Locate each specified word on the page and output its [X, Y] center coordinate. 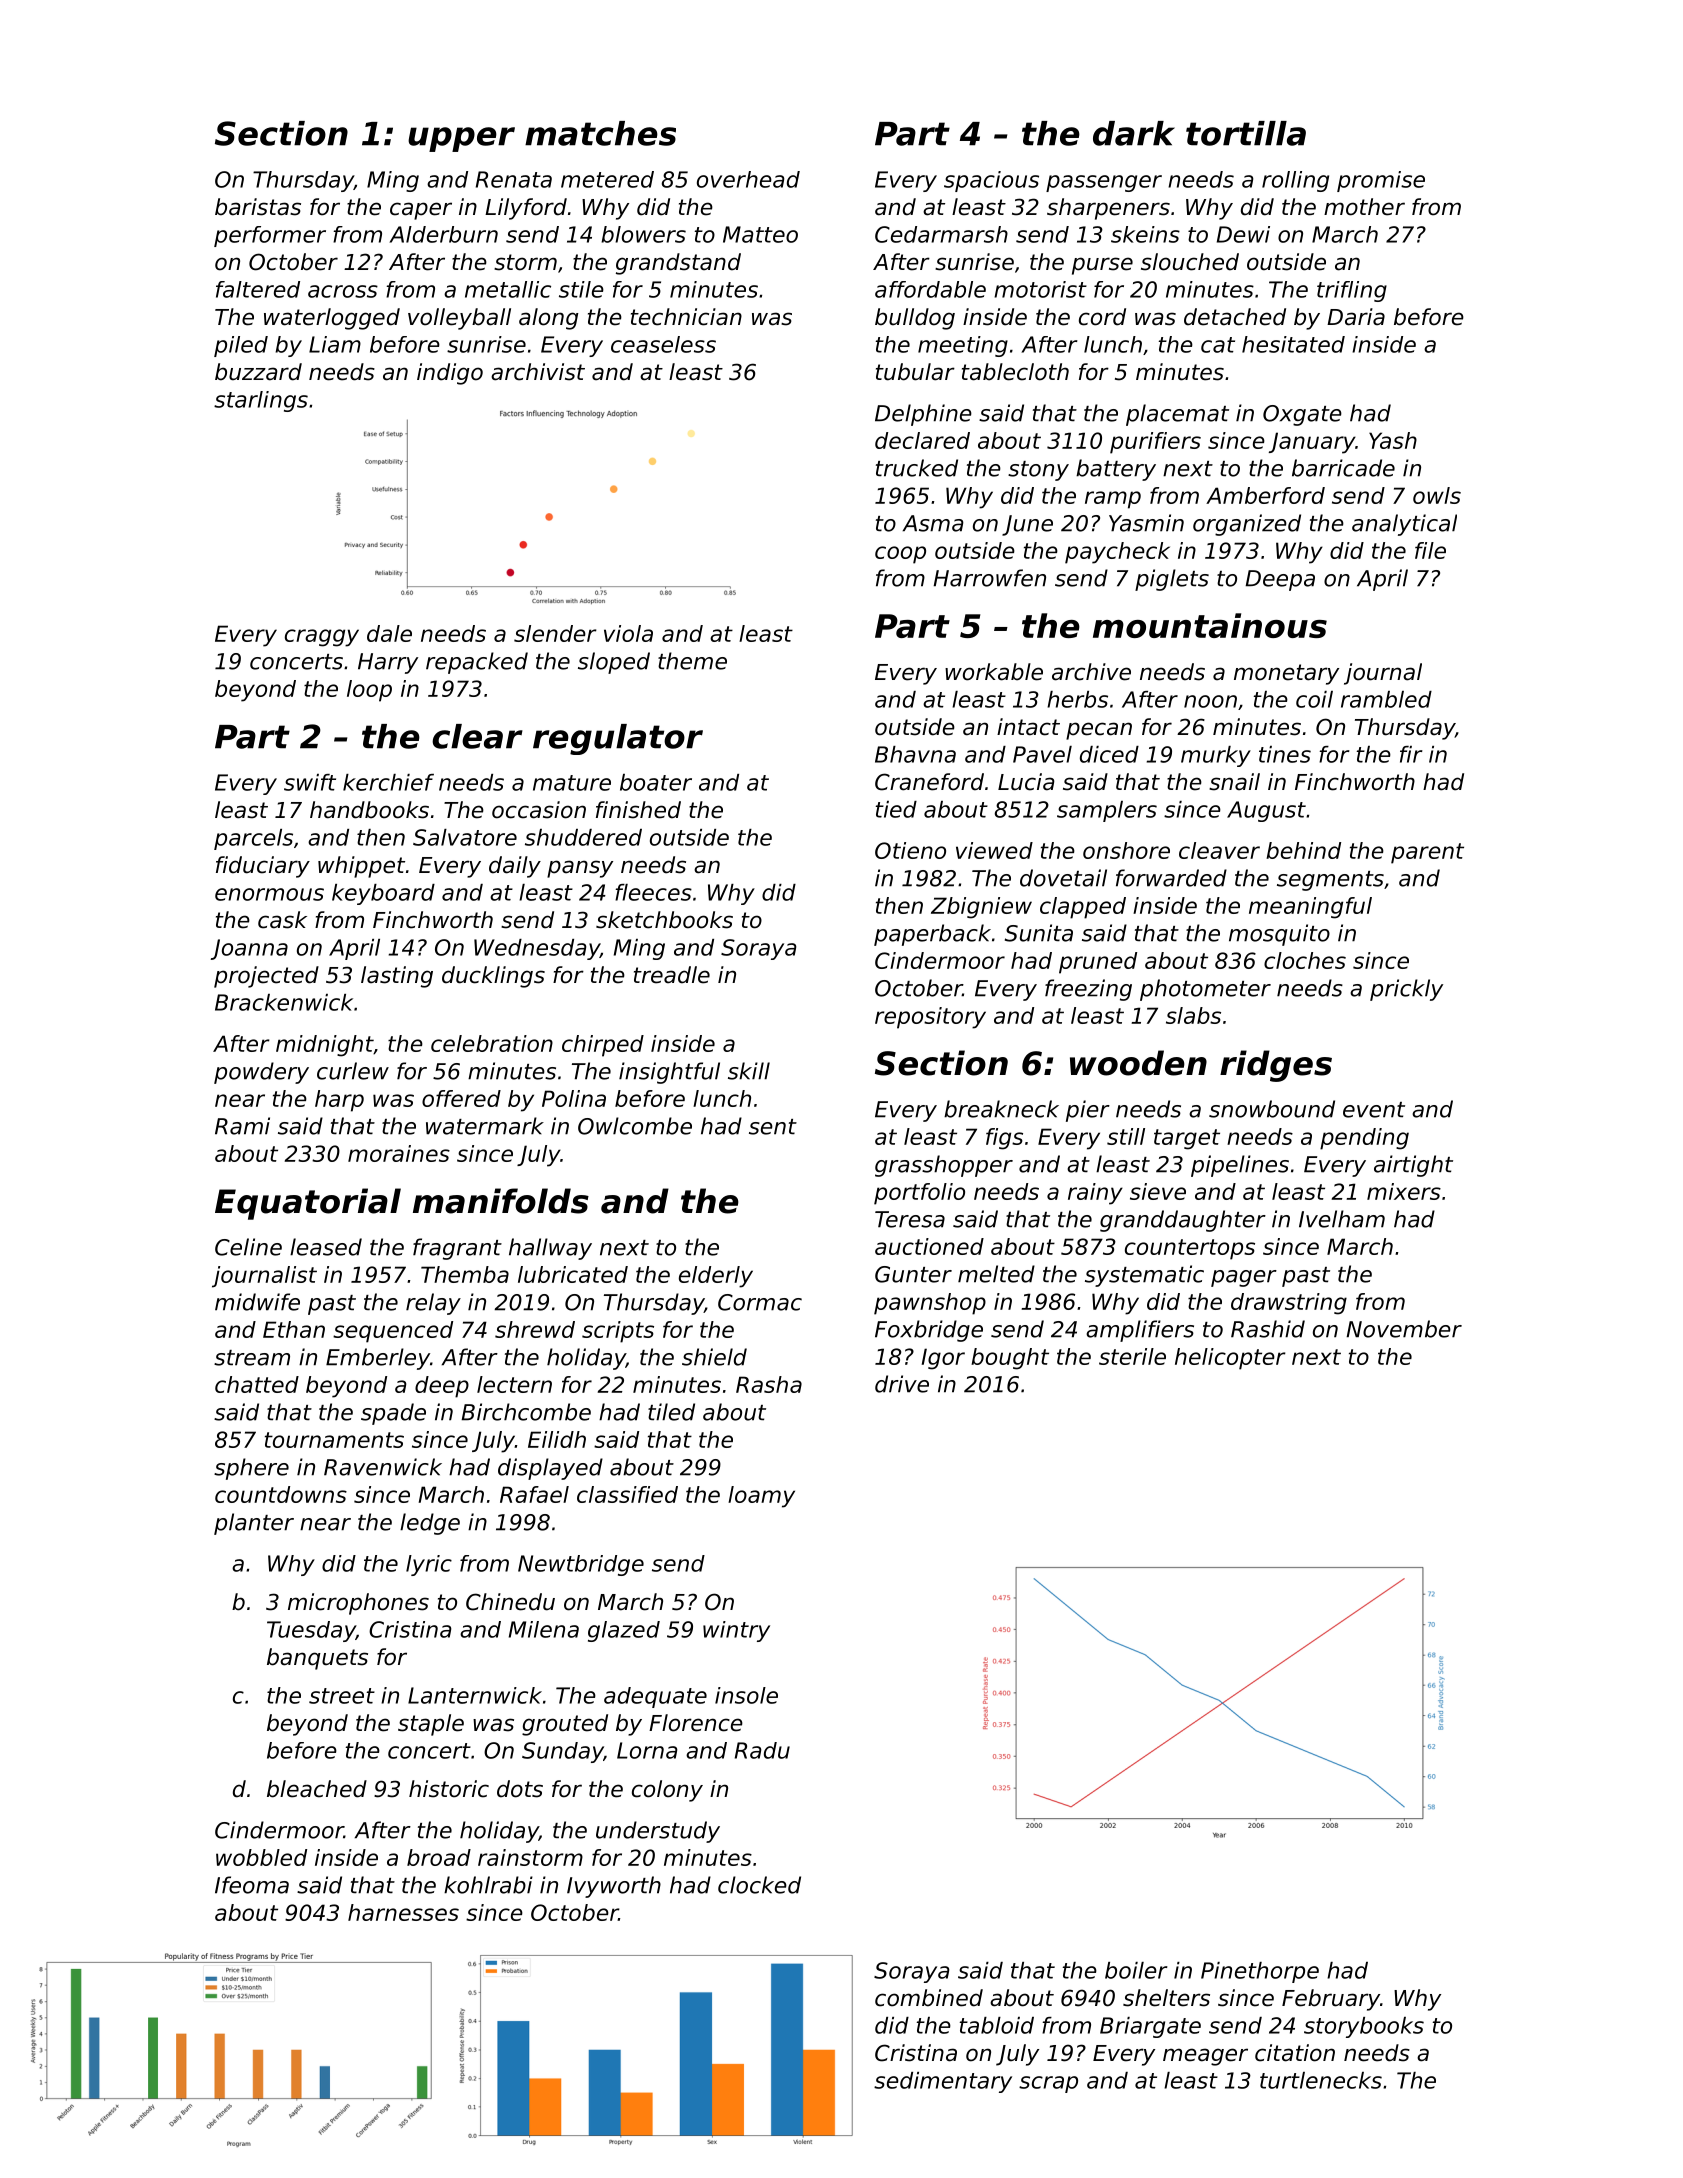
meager [1205, 2057]
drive [902, 1384]
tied [896, 809]
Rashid [1268, 1329]
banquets [317, 1659]
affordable [930, 289]
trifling [1352, 291]
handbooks [369, 810]
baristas [258, 207]
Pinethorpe [1260, 1972]
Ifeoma [252, 1885]
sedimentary [943, 2082]
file [1430, 550]
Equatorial [308, 1204]
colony [667, 1791]
